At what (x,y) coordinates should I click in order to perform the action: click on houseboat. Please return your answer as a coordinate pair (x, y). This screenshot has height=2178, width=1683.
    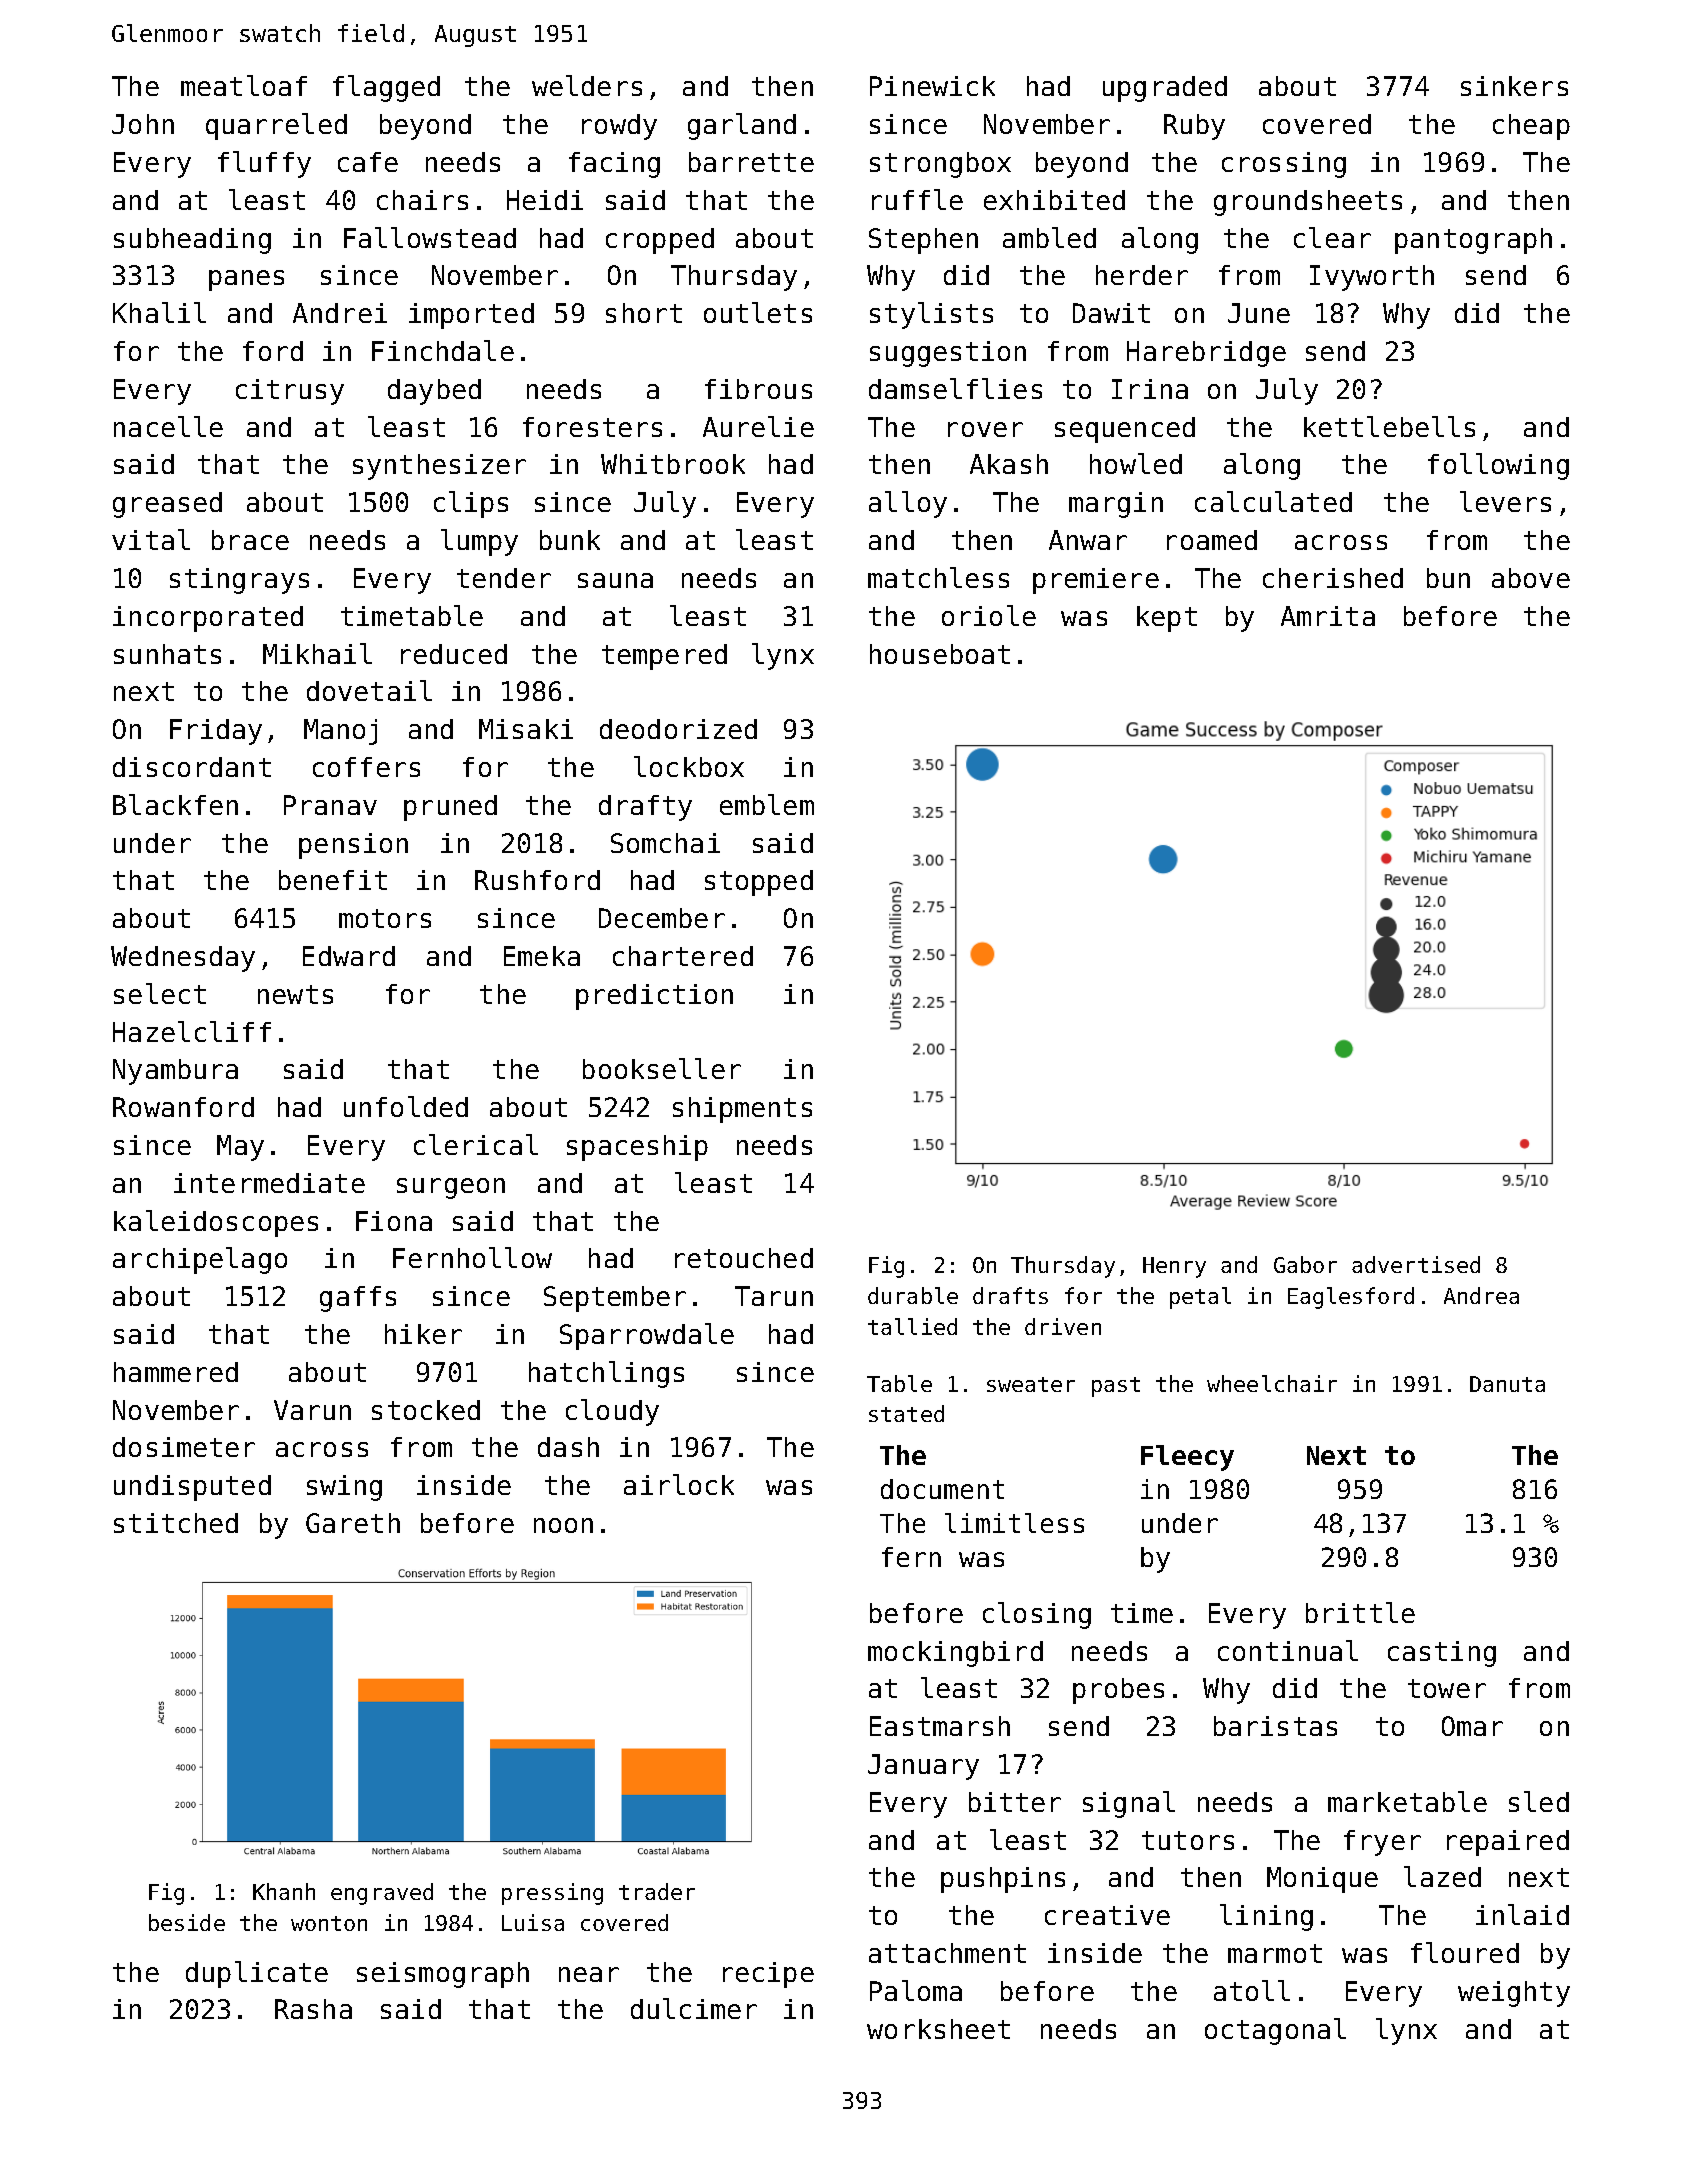
    Looking at the image, I should click on (940, 654).
